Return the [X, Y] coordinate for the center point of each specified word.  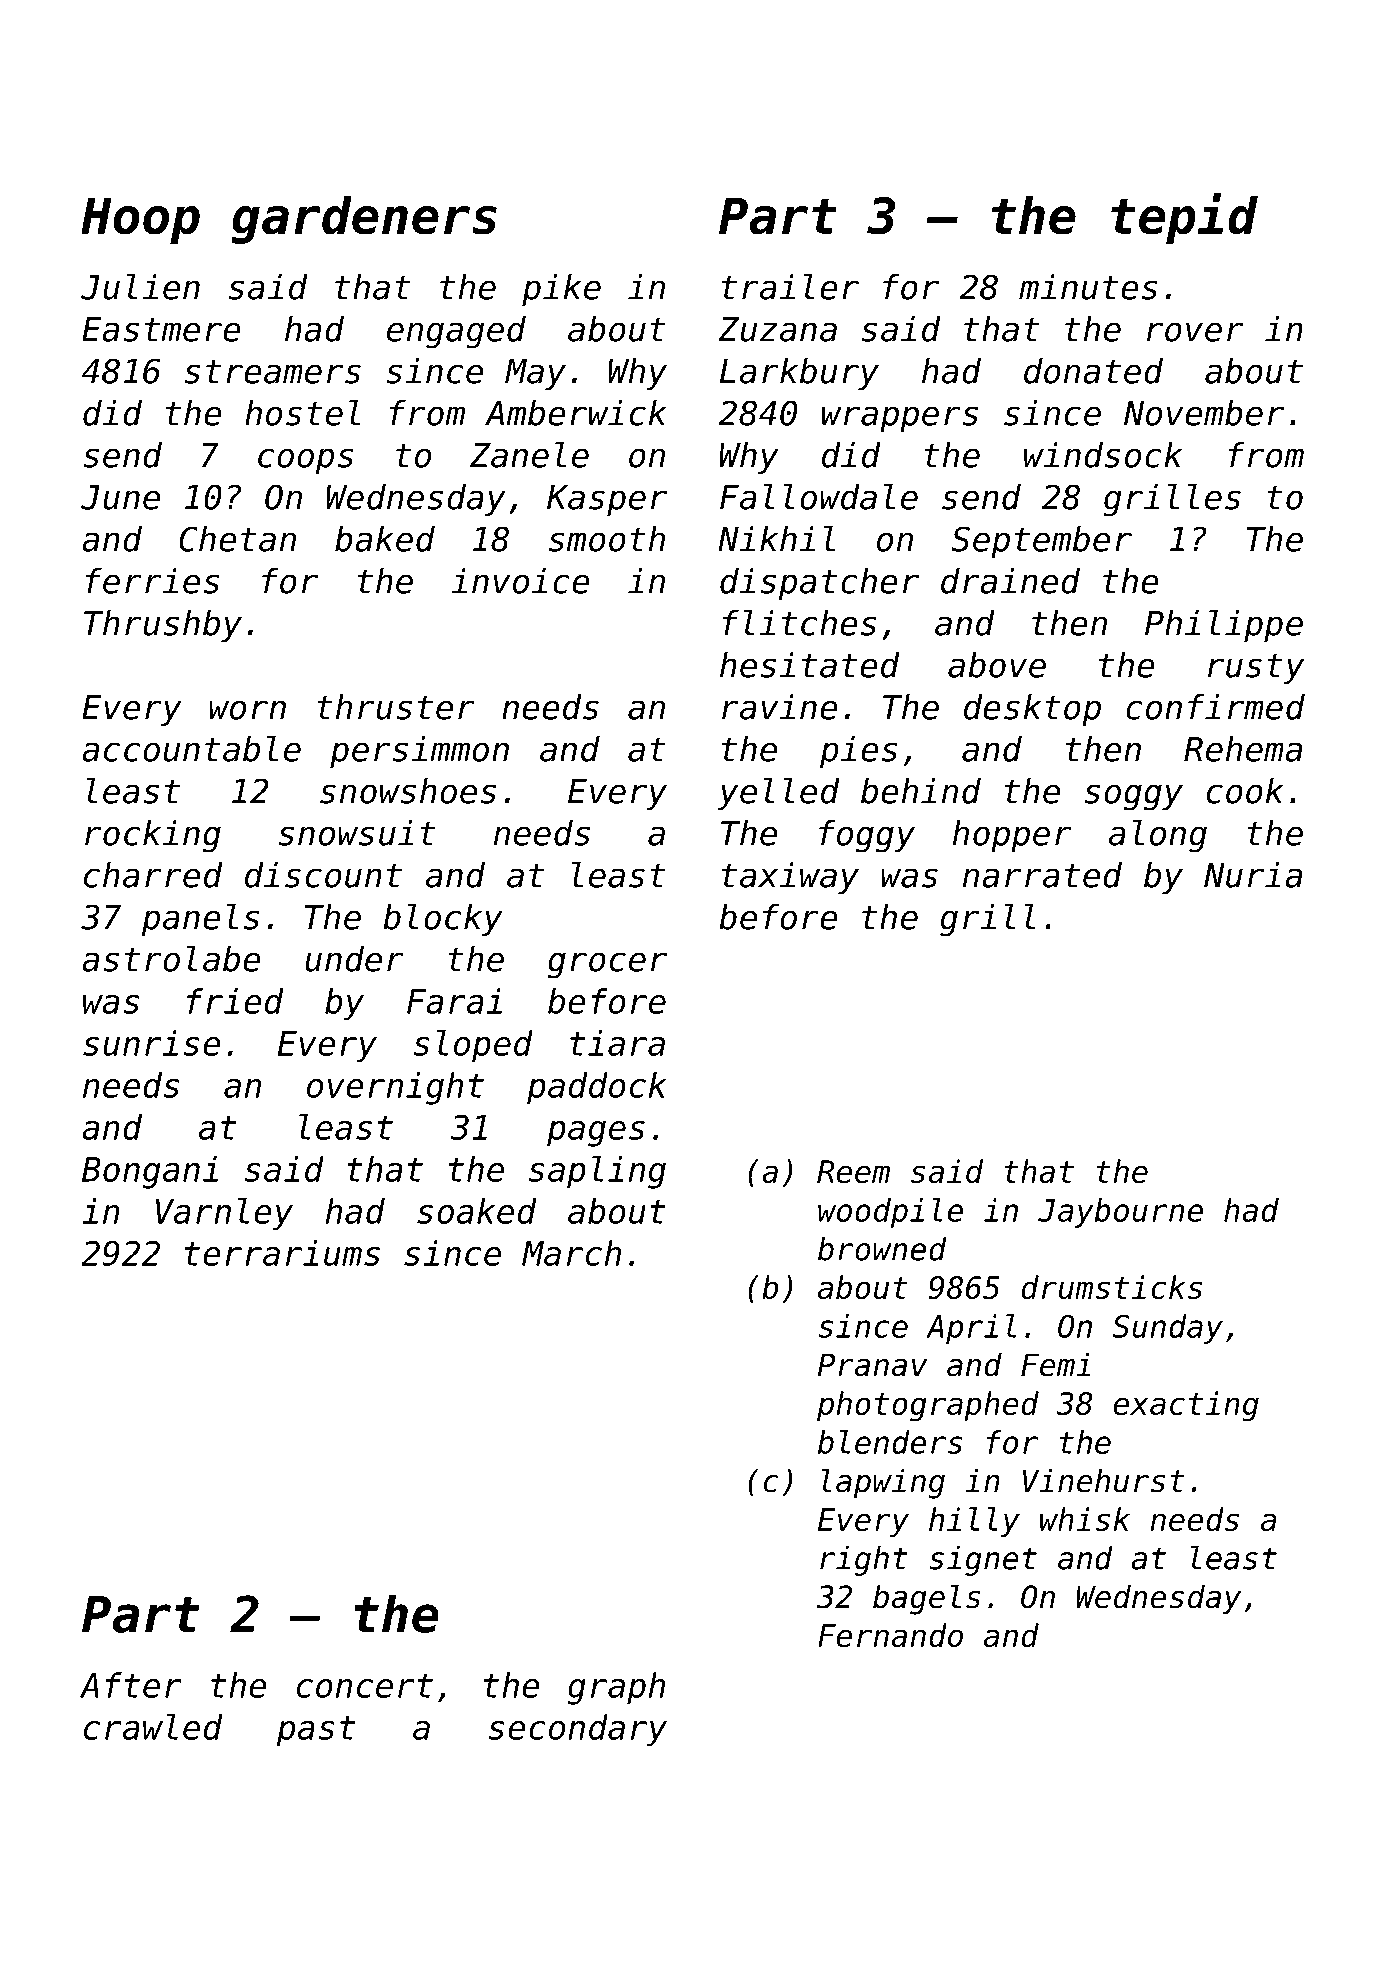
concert [365, 1686]
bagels [927, 1599]
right [864, 1561]
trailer [790, 286]
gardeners [364, 220]
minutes [1088, 287]
